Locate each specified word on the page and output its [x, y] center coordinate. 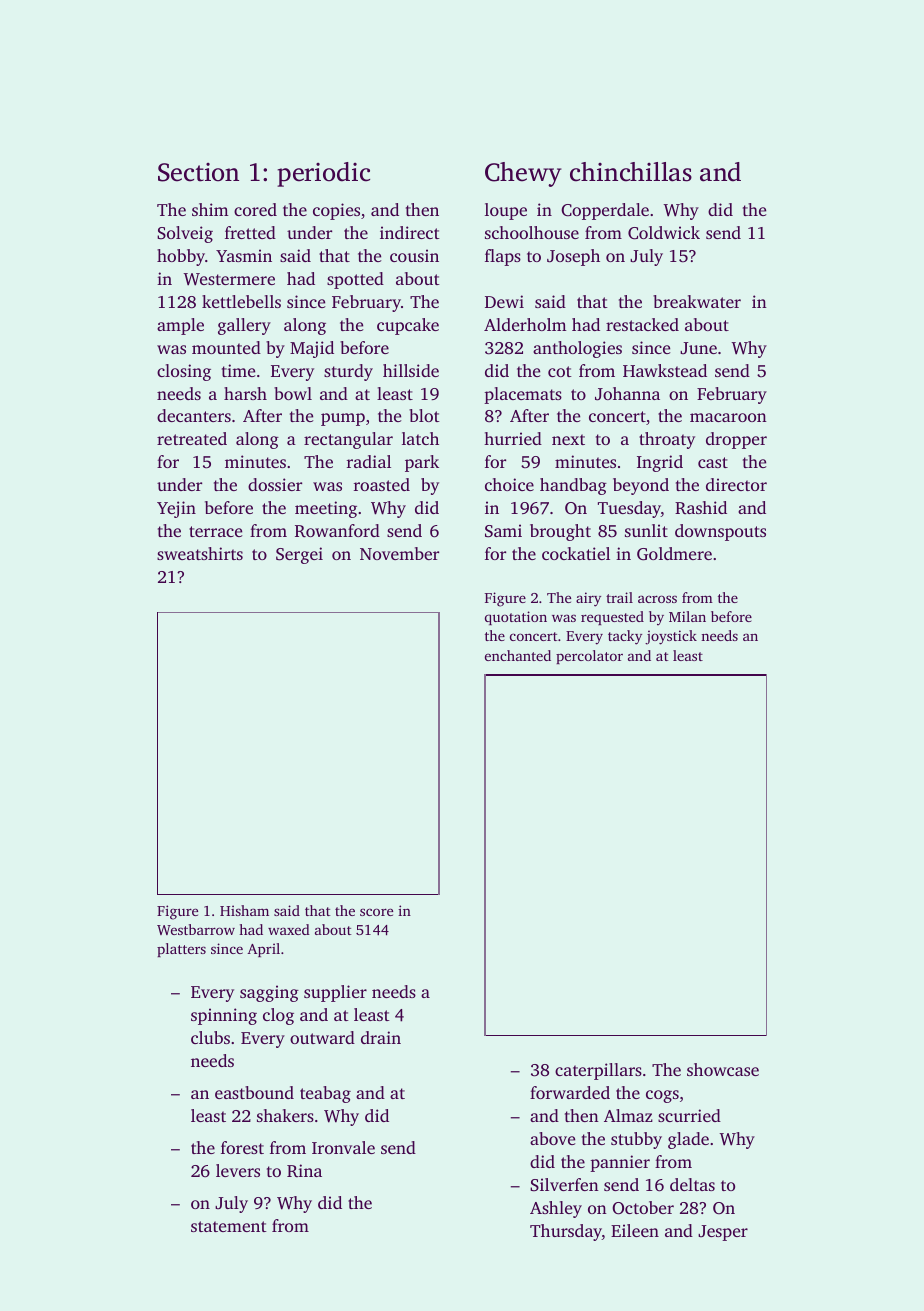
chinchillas [631, 172]
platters [181, 950]
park [422, 463]
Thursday [566, 1232]
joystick [671, 637]
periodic [323, 174]
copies [336, 211]
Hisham [244, 910]
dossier [275, 484]
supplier [335, 993]
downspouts [720, 532]
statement [229, 1226]
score [376, 912]
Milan [687, 616]
